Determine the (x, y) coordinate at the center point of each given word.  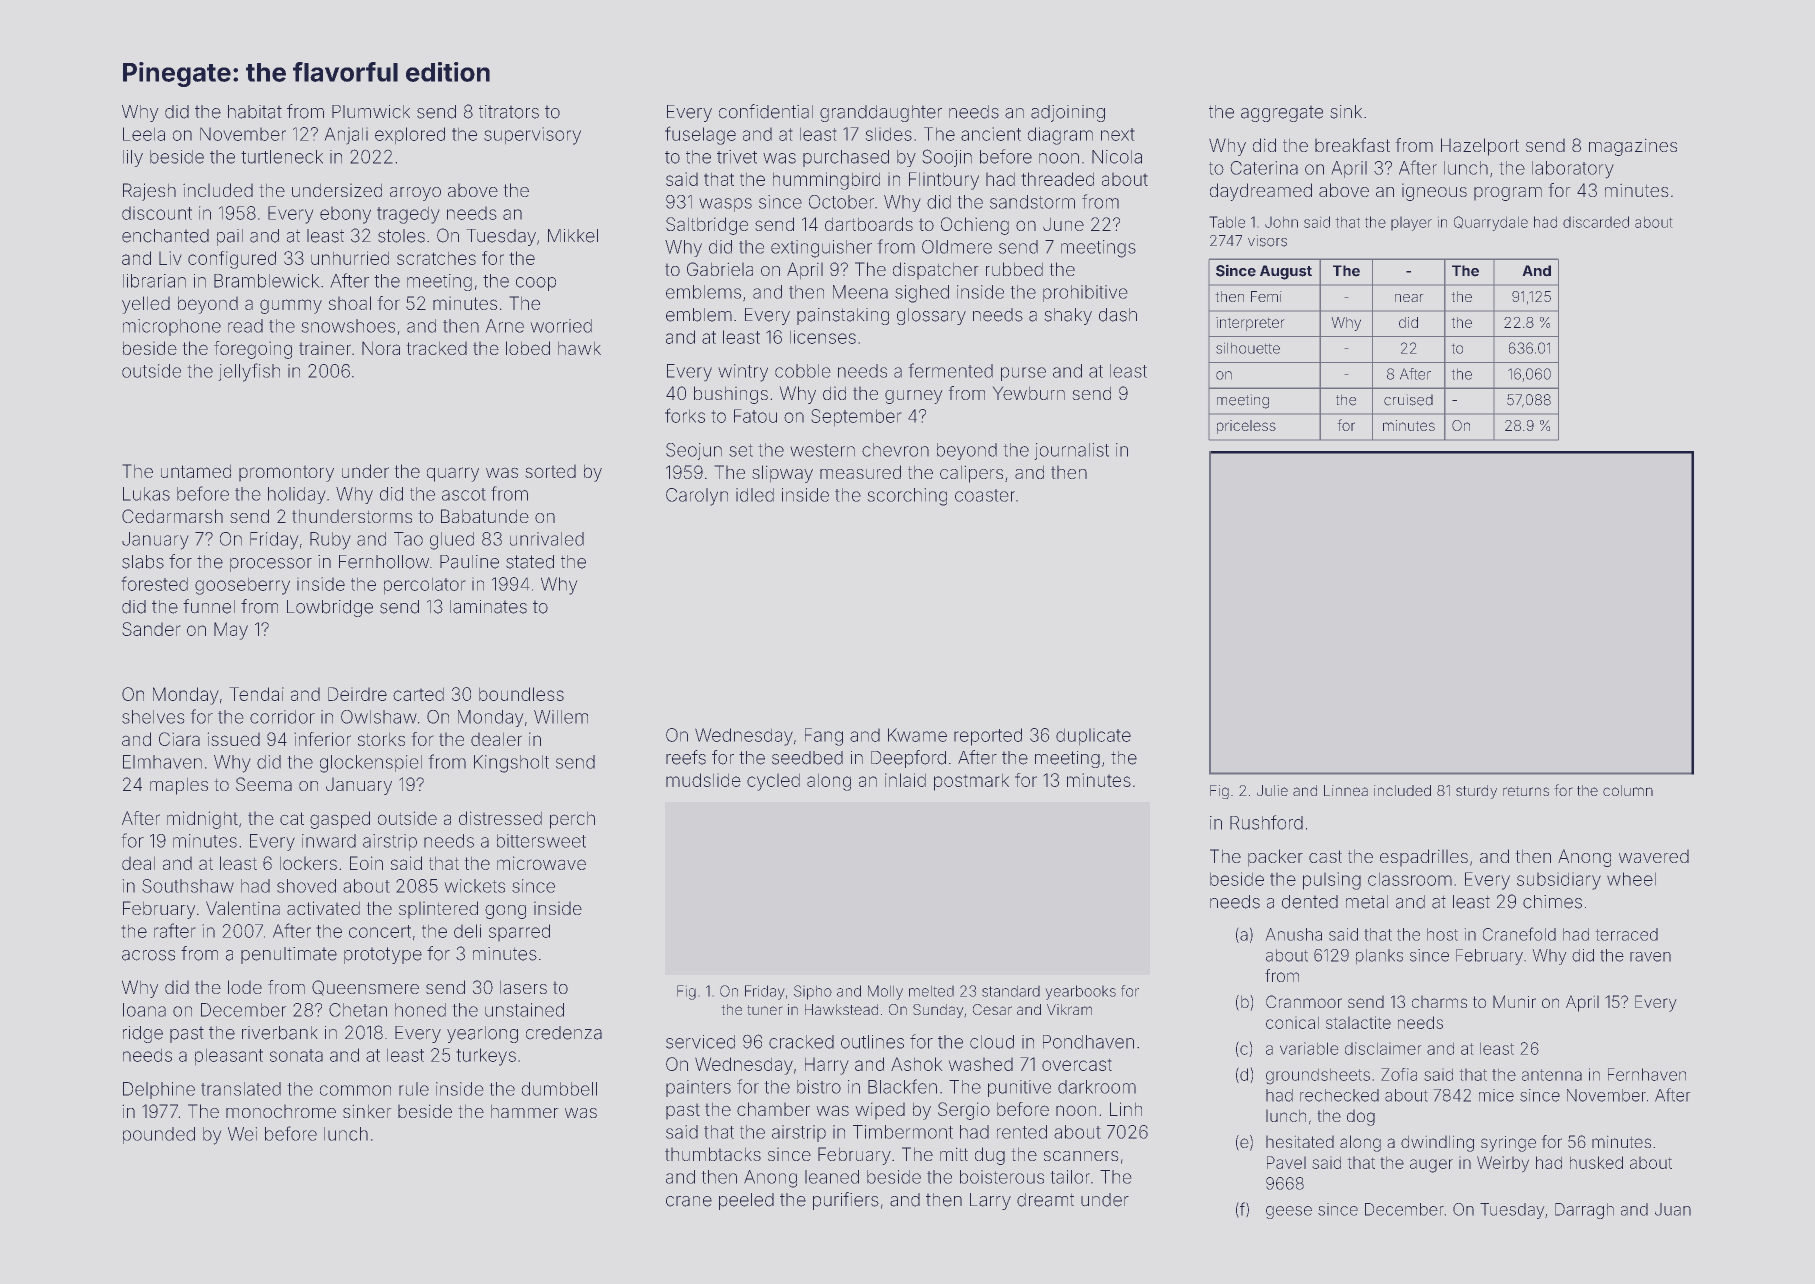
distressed (500, 818)
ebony (345, 215)
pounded (159, 1135)
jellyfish (249, 372)
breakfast (1352, 145)
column (1628, 790)
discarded (1596, 222)
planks (1379, 957)
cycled (773, 782)
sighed (922, 294)
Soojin (947, 158)
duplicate (1093, 737)
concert (380, 931)
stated (530, 562)
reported (988, 737)
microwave (541, 863)
